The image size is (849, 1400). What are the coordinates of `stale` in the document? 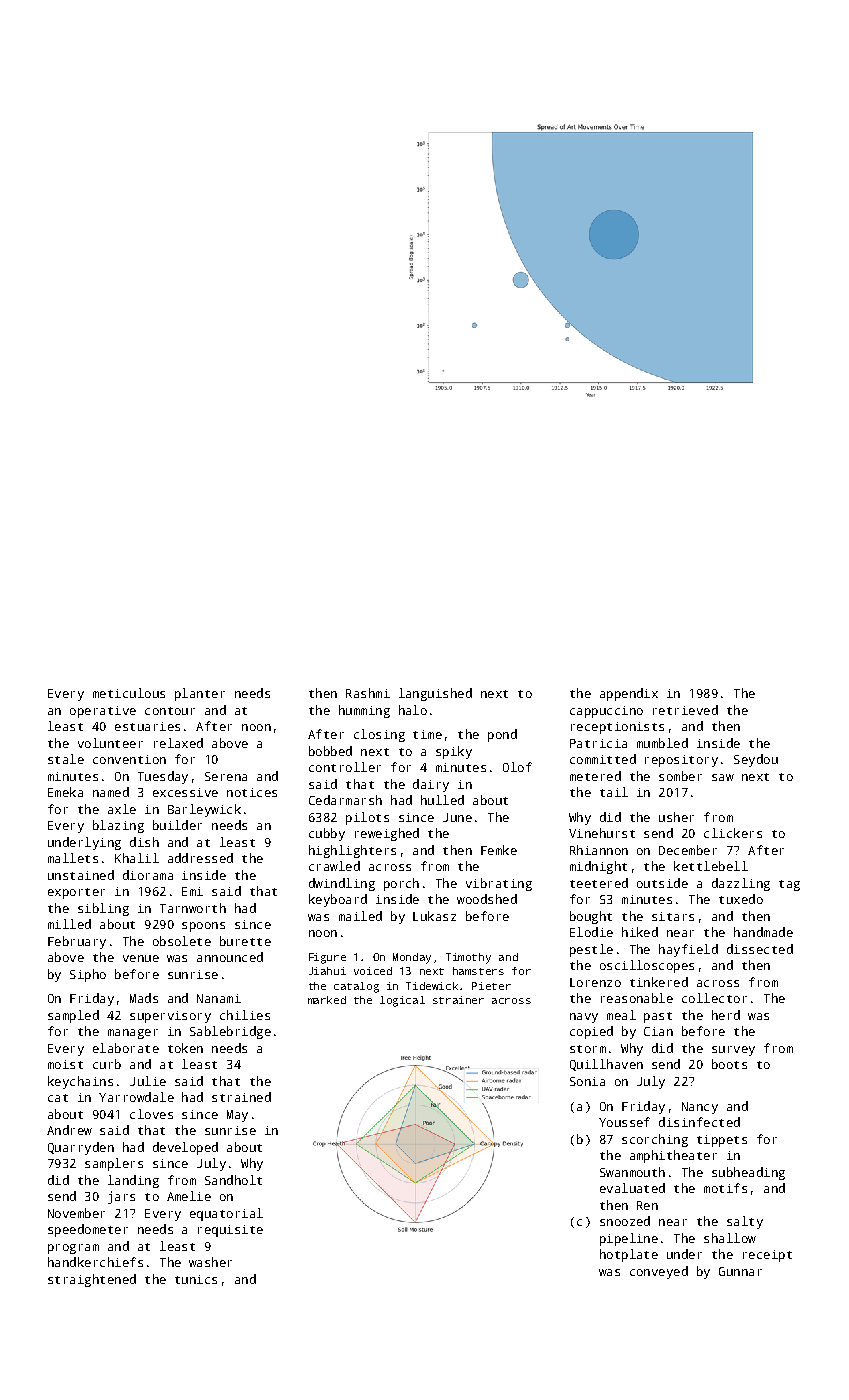 It's located at (66, 759).
